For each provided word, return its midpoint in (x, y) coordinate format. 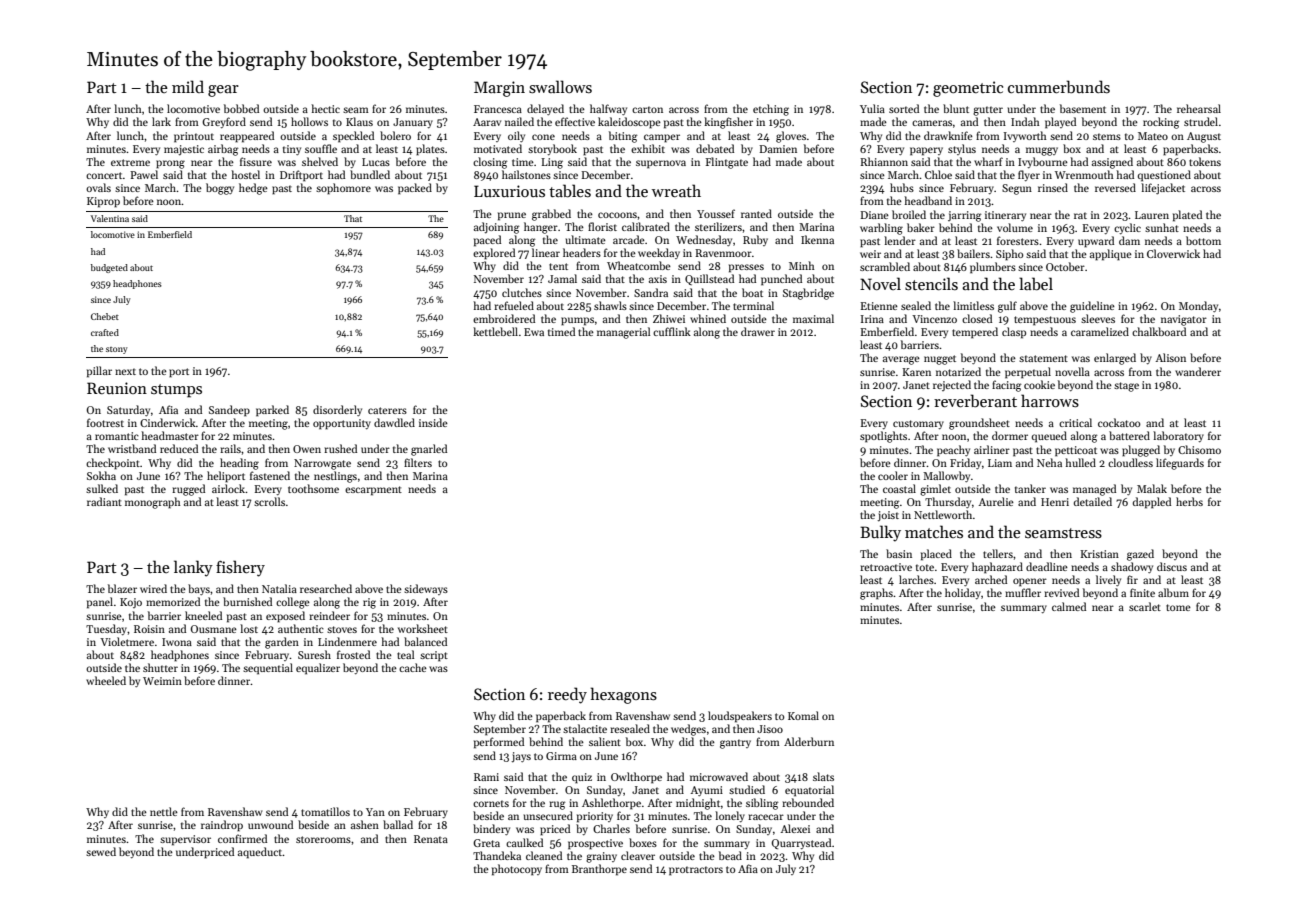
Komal (803, 715)
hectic (325, 108)
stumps (176, 391)
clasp (1014, 333)
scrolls (269, 501)
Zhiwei (669, 318)
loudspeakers (740, 717)
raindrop (222, 826)
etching (771, 110)
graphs (876, 594)
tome (1178, 607)
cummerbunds (1059, 87)
